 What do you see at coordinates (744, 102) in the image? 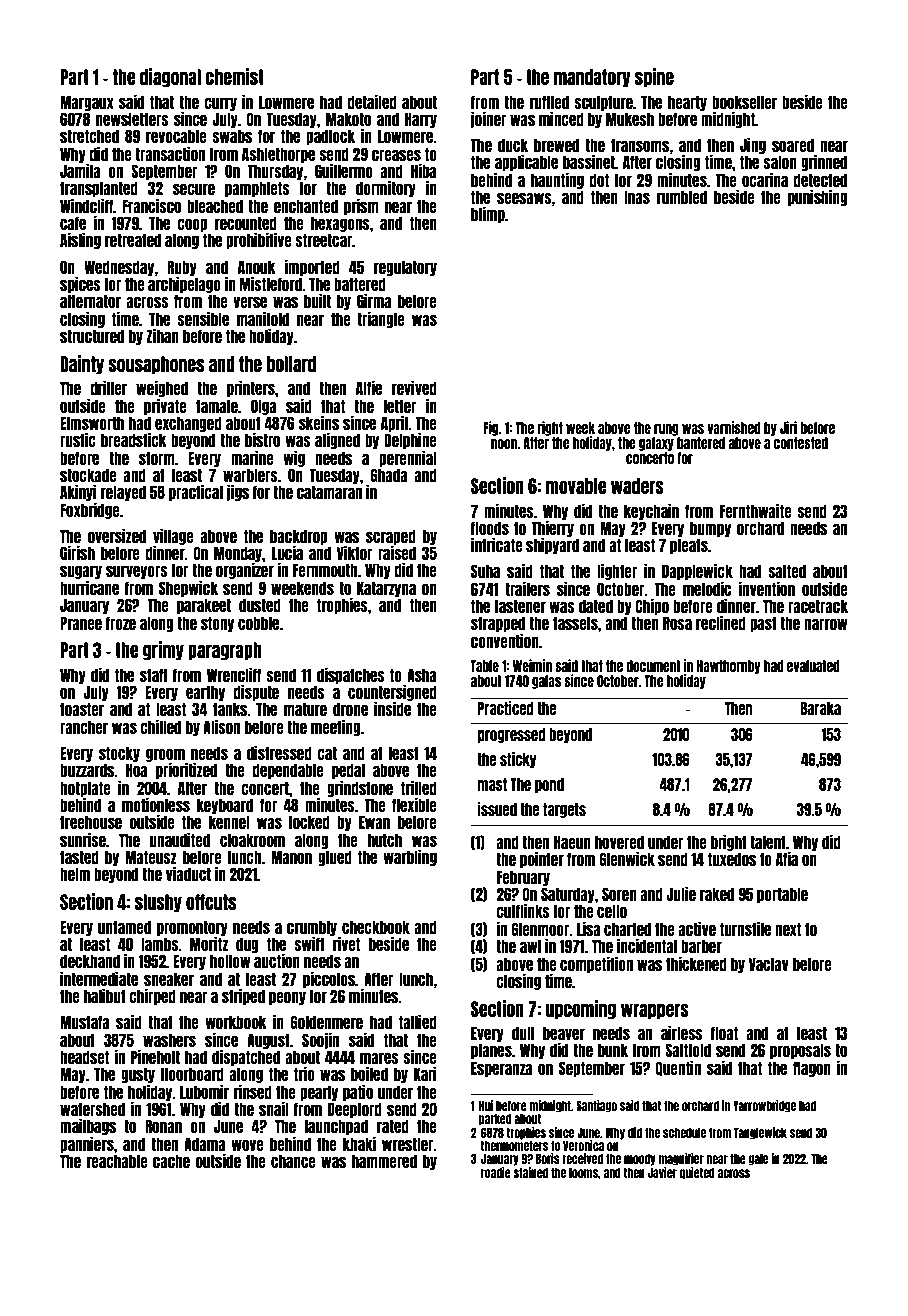
I see `bookseller` at bounding box center [744, 102].
